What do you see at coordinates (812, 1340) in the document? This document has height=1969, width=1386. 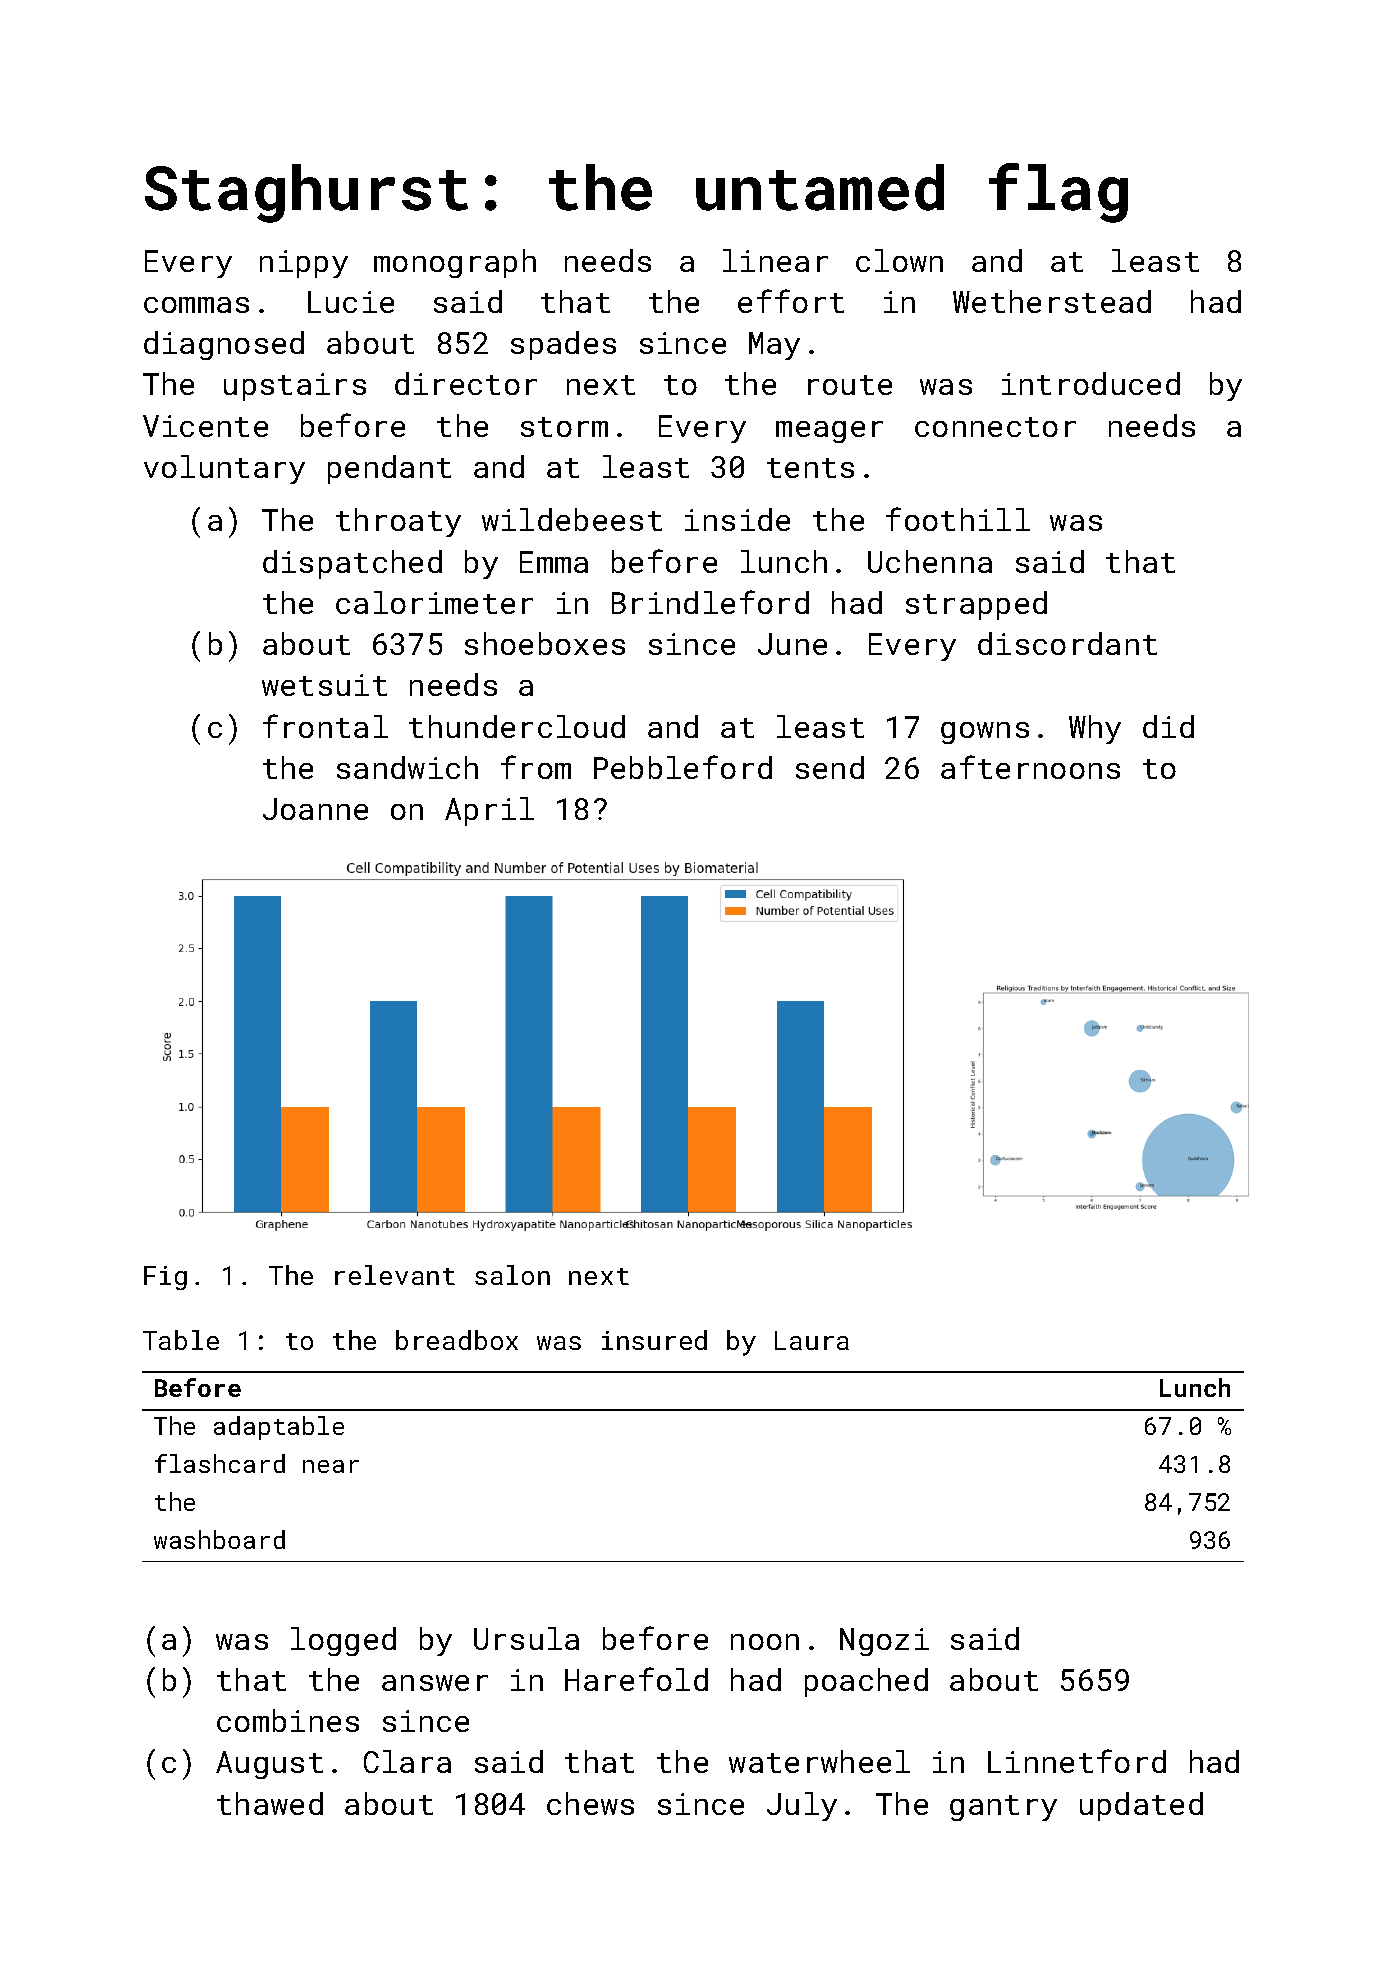 I see `Laura` at bounding box center [812, 1340].
